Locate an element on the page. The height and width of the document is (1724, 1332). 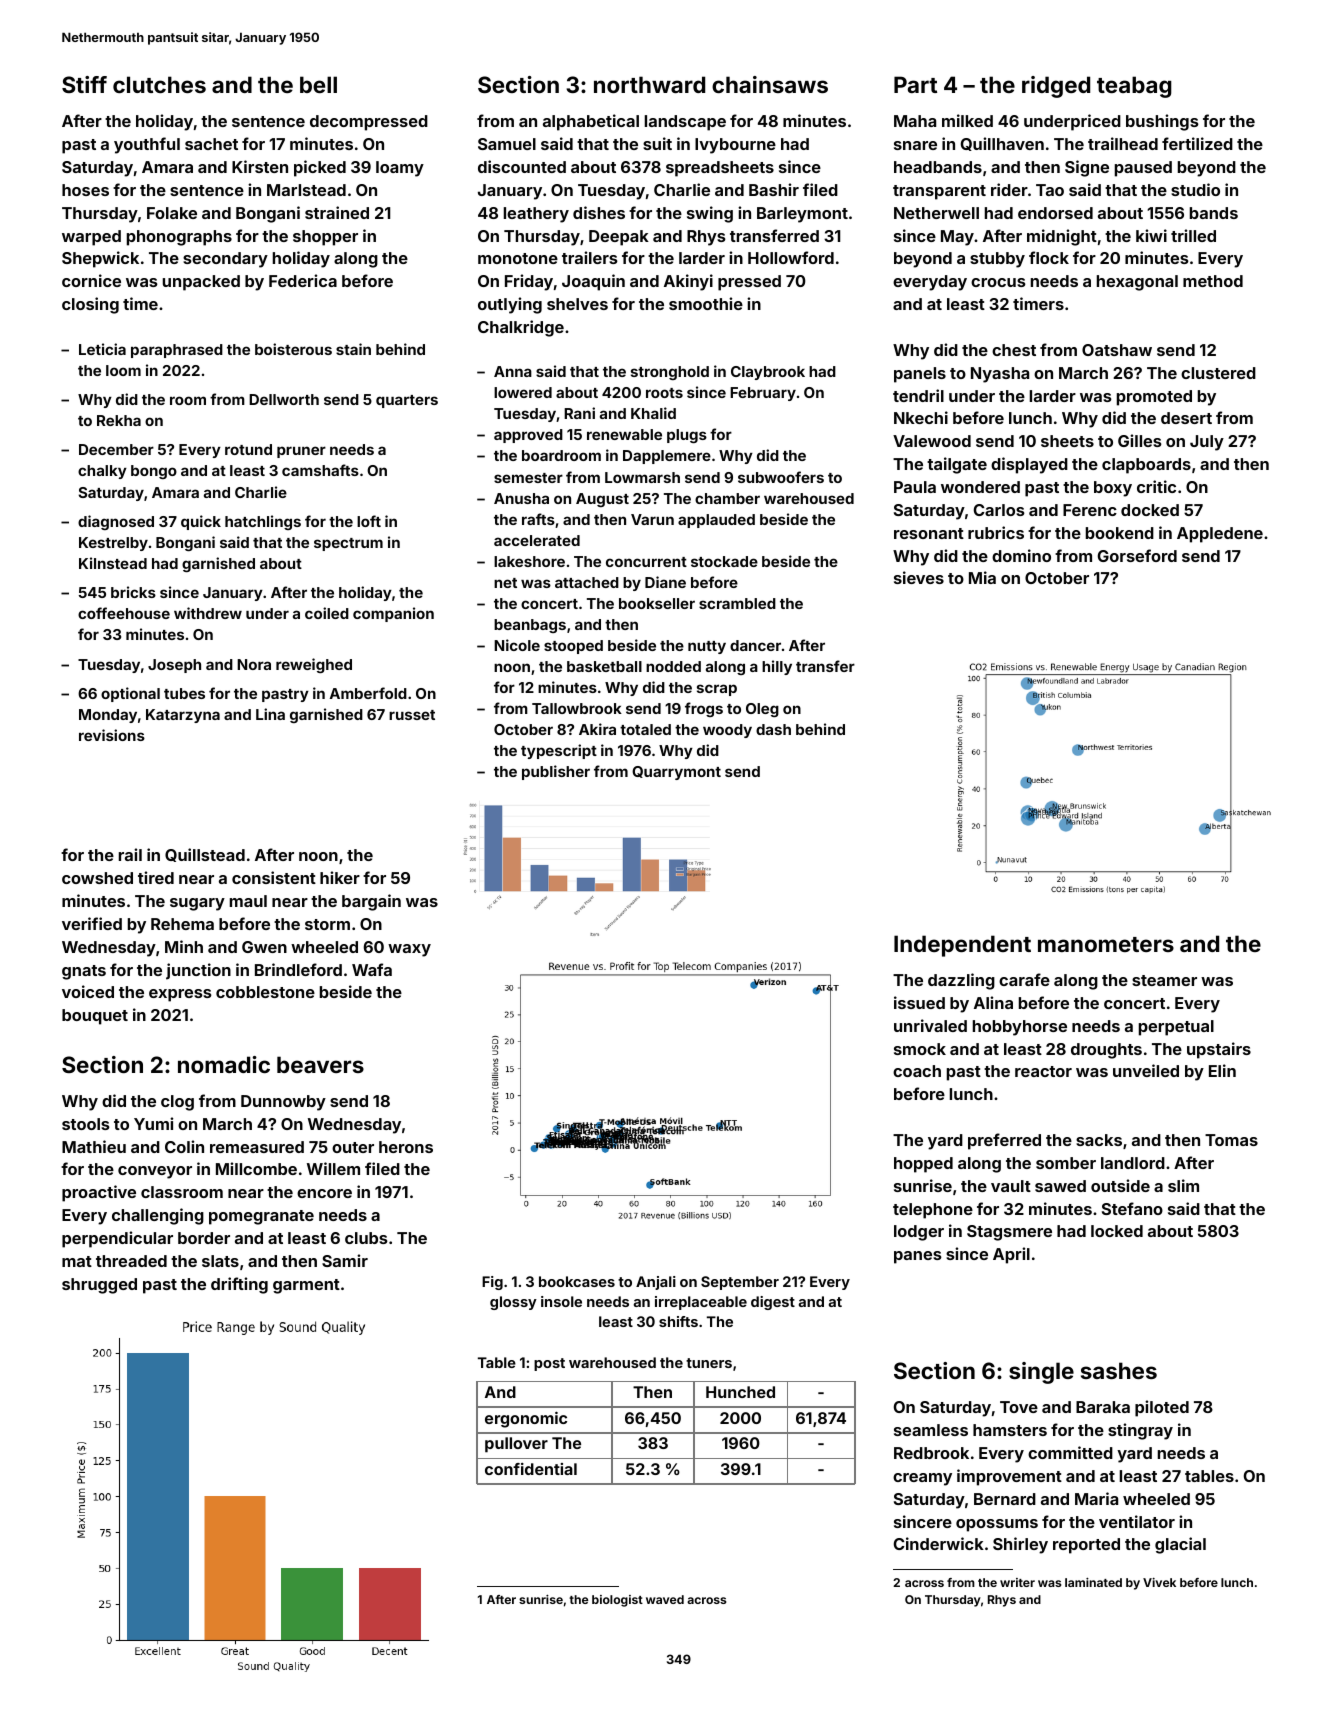
storm is located at coordinates (327, 924).
